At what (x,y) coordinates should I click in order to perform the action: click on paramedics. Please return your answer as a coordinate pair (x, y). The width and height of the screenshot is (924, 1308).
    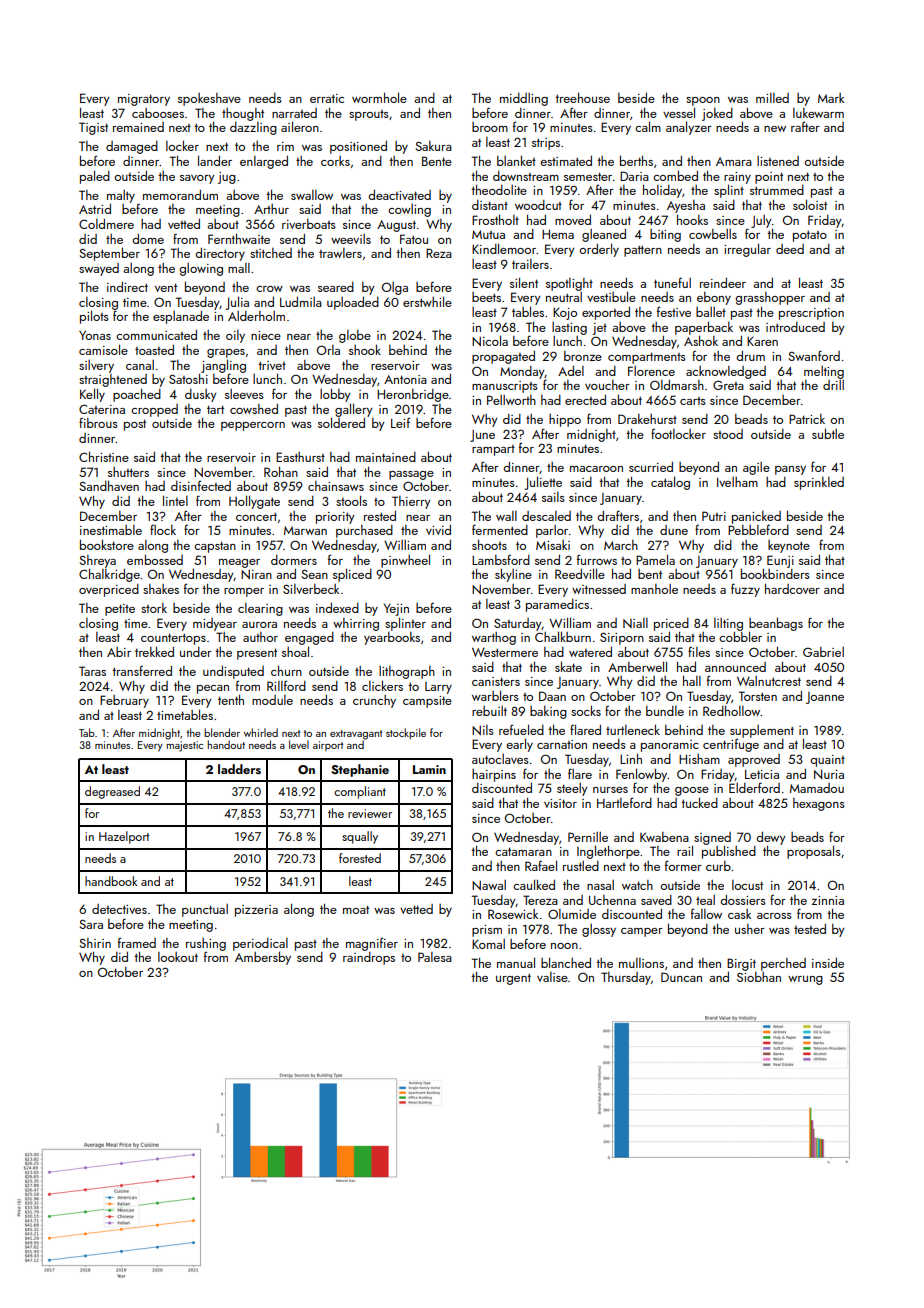
    Looking at the image, I should click on (557, 605).
